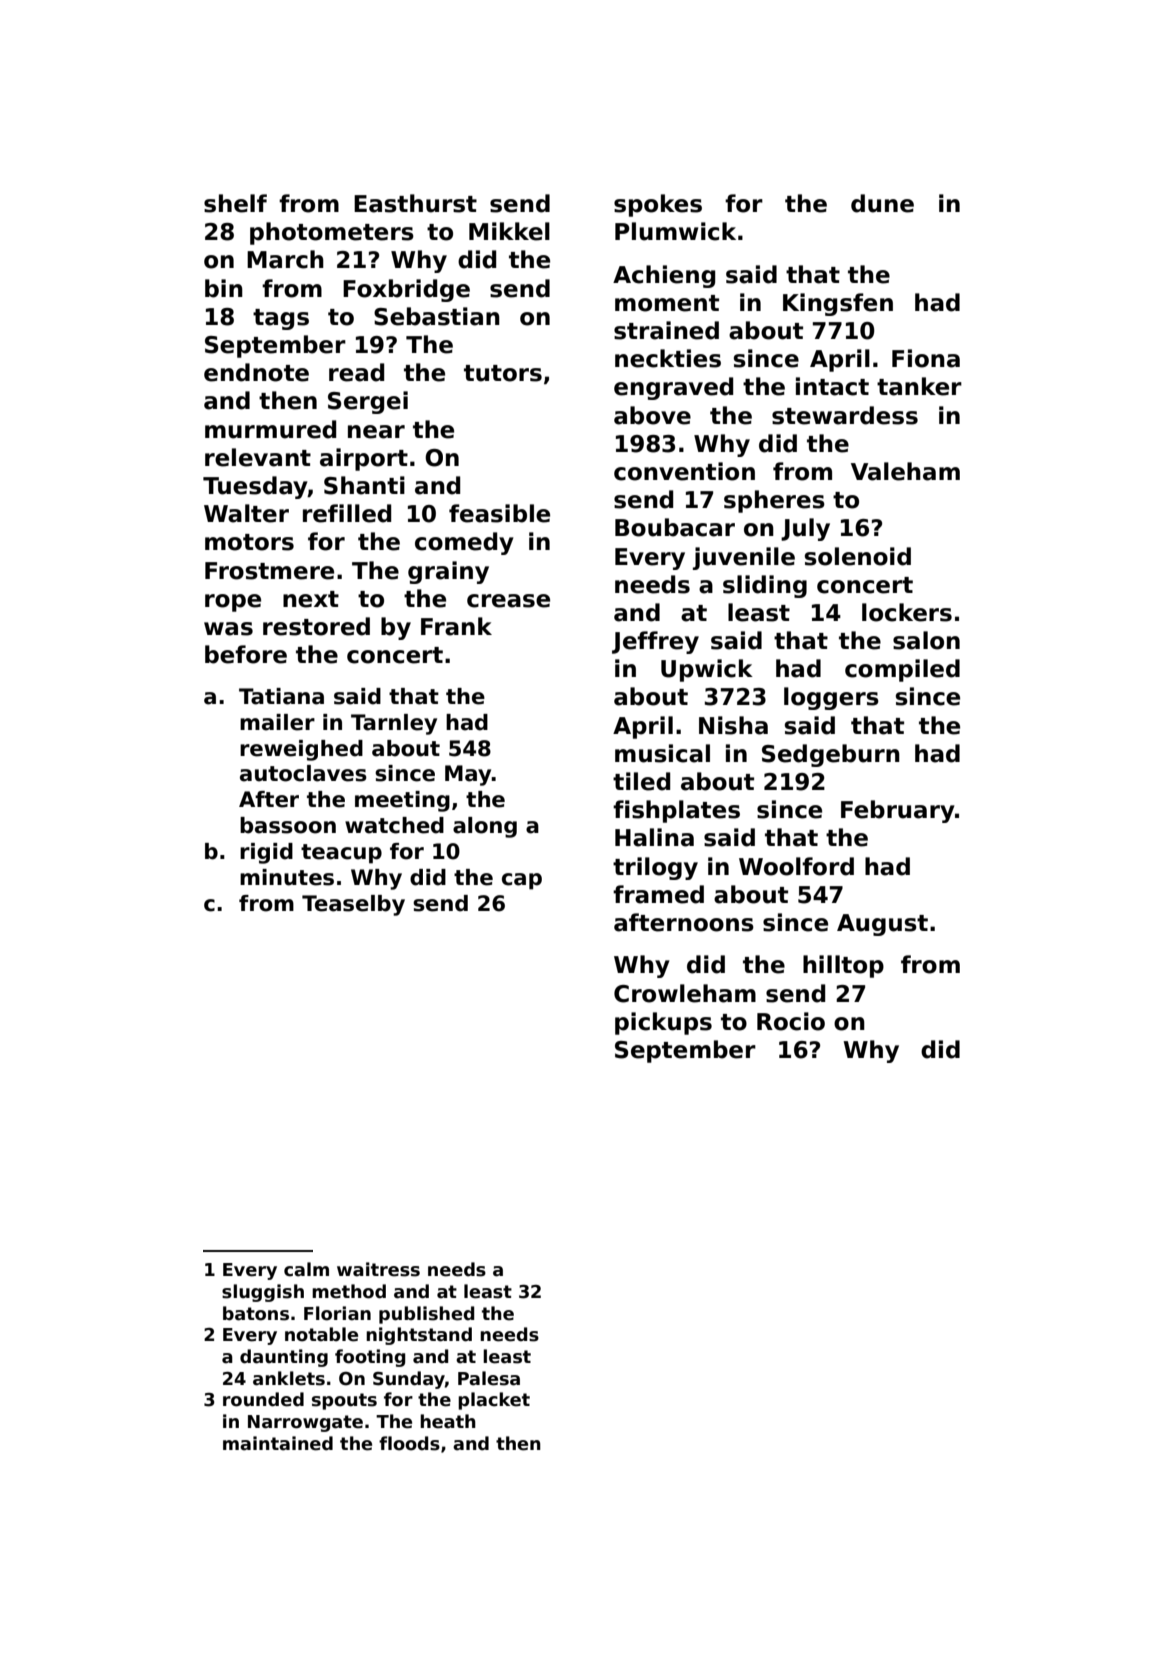 The image size is (1165, 1654). Describe the element at coordinates (663, 1023) in the image. I see `pickups` at that location.
